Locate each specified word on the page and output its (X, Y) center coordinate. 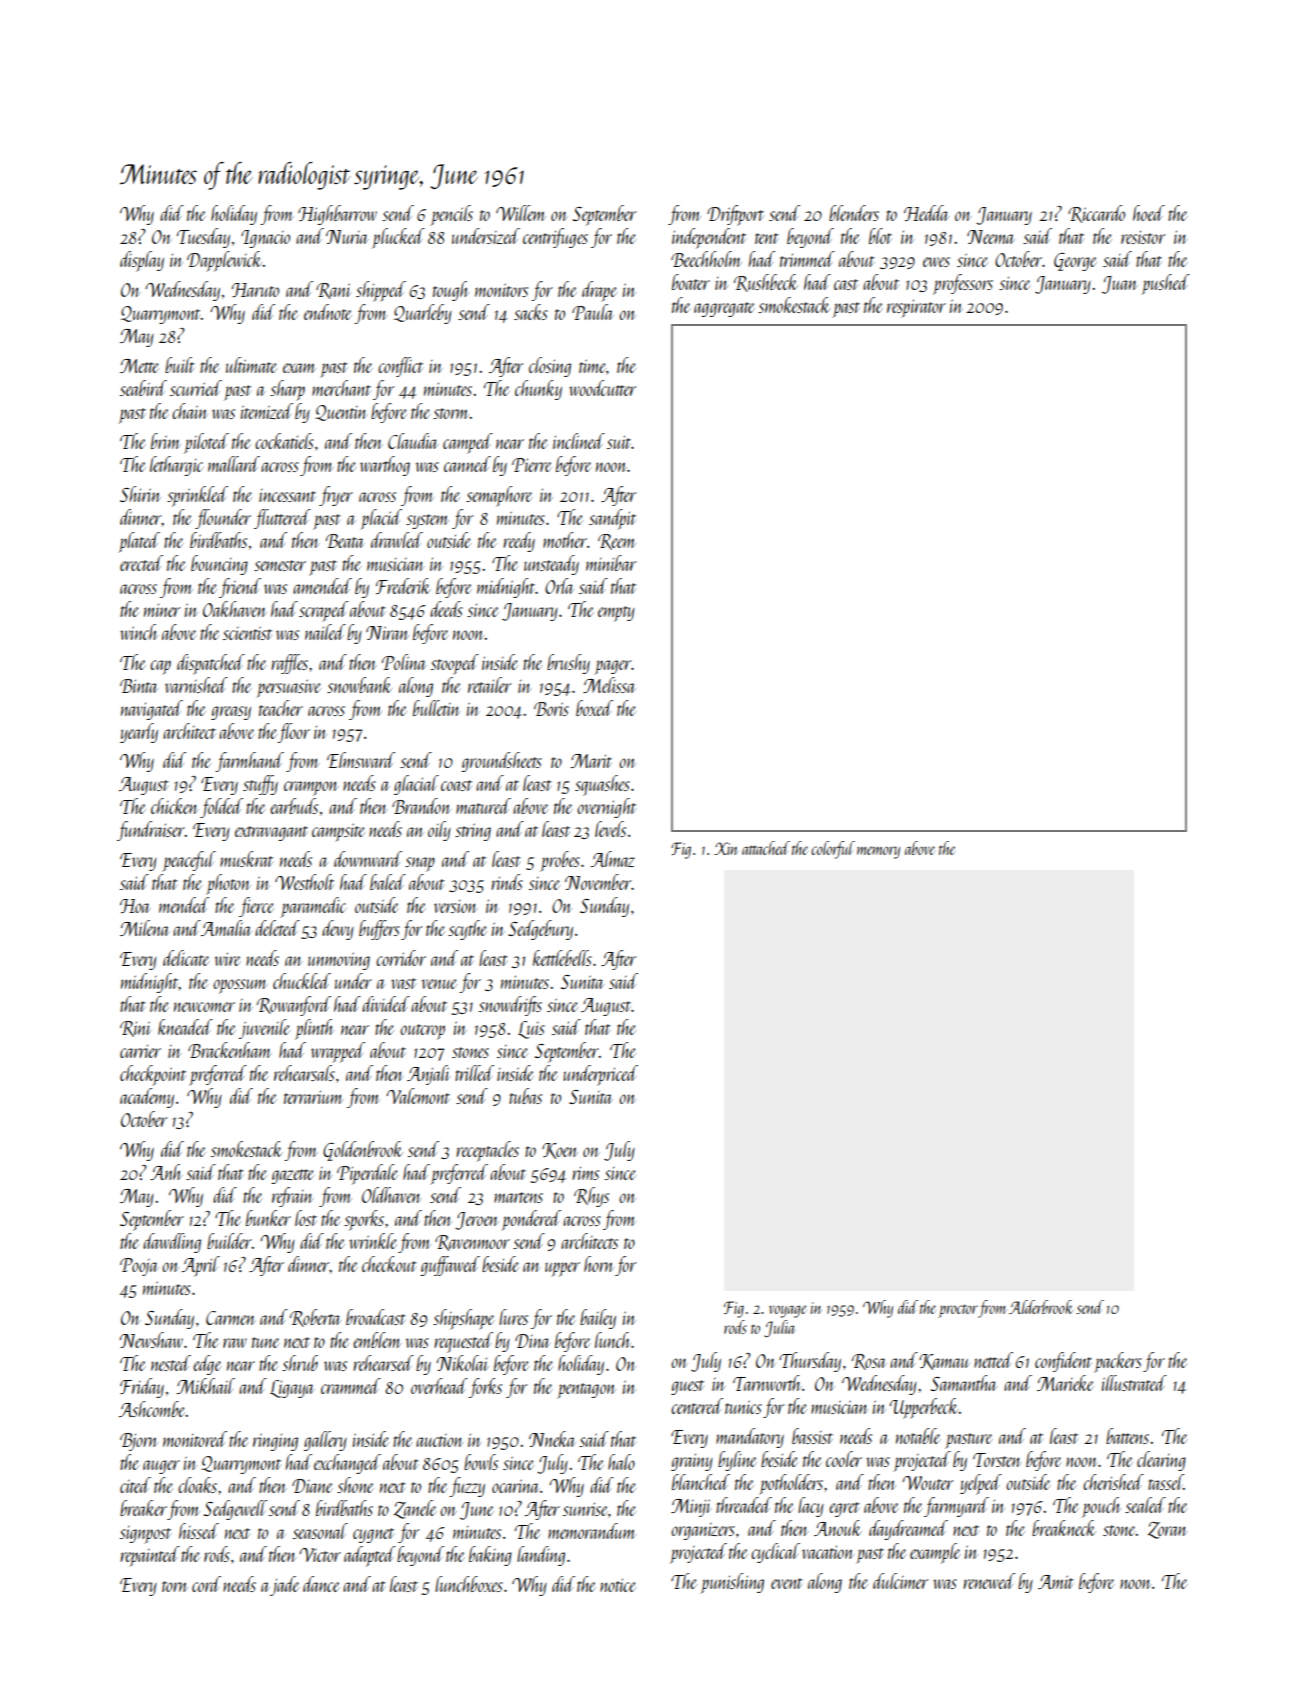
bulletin (436, 708)
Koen (559, 1151)
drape (599, 291)
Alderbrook (1041, 1307)
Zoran (1167, 1530)
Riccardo (1096, 214)
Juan (1120, 285)
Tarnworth (767, 1383)
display (142, 261)
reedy (519, 542)
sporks (364, 1220)
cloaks (197, 1485)
